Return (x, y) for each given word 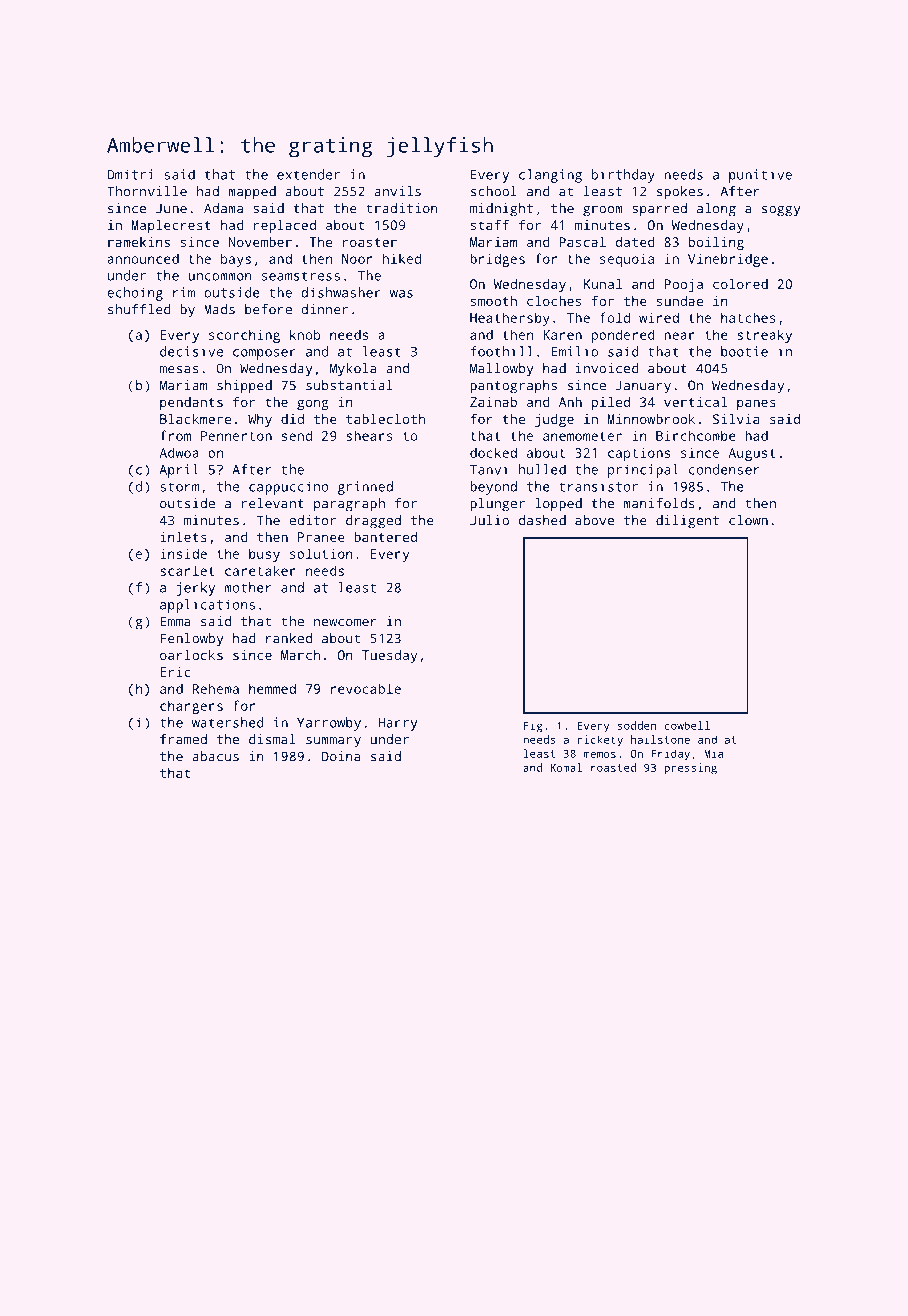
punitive (760, 176)
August (752, 454)
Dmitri (130, 174)
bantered (385, 536)
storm (180, 487)
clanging (550, 176)
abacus (215, 756)
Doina (341, 756)
